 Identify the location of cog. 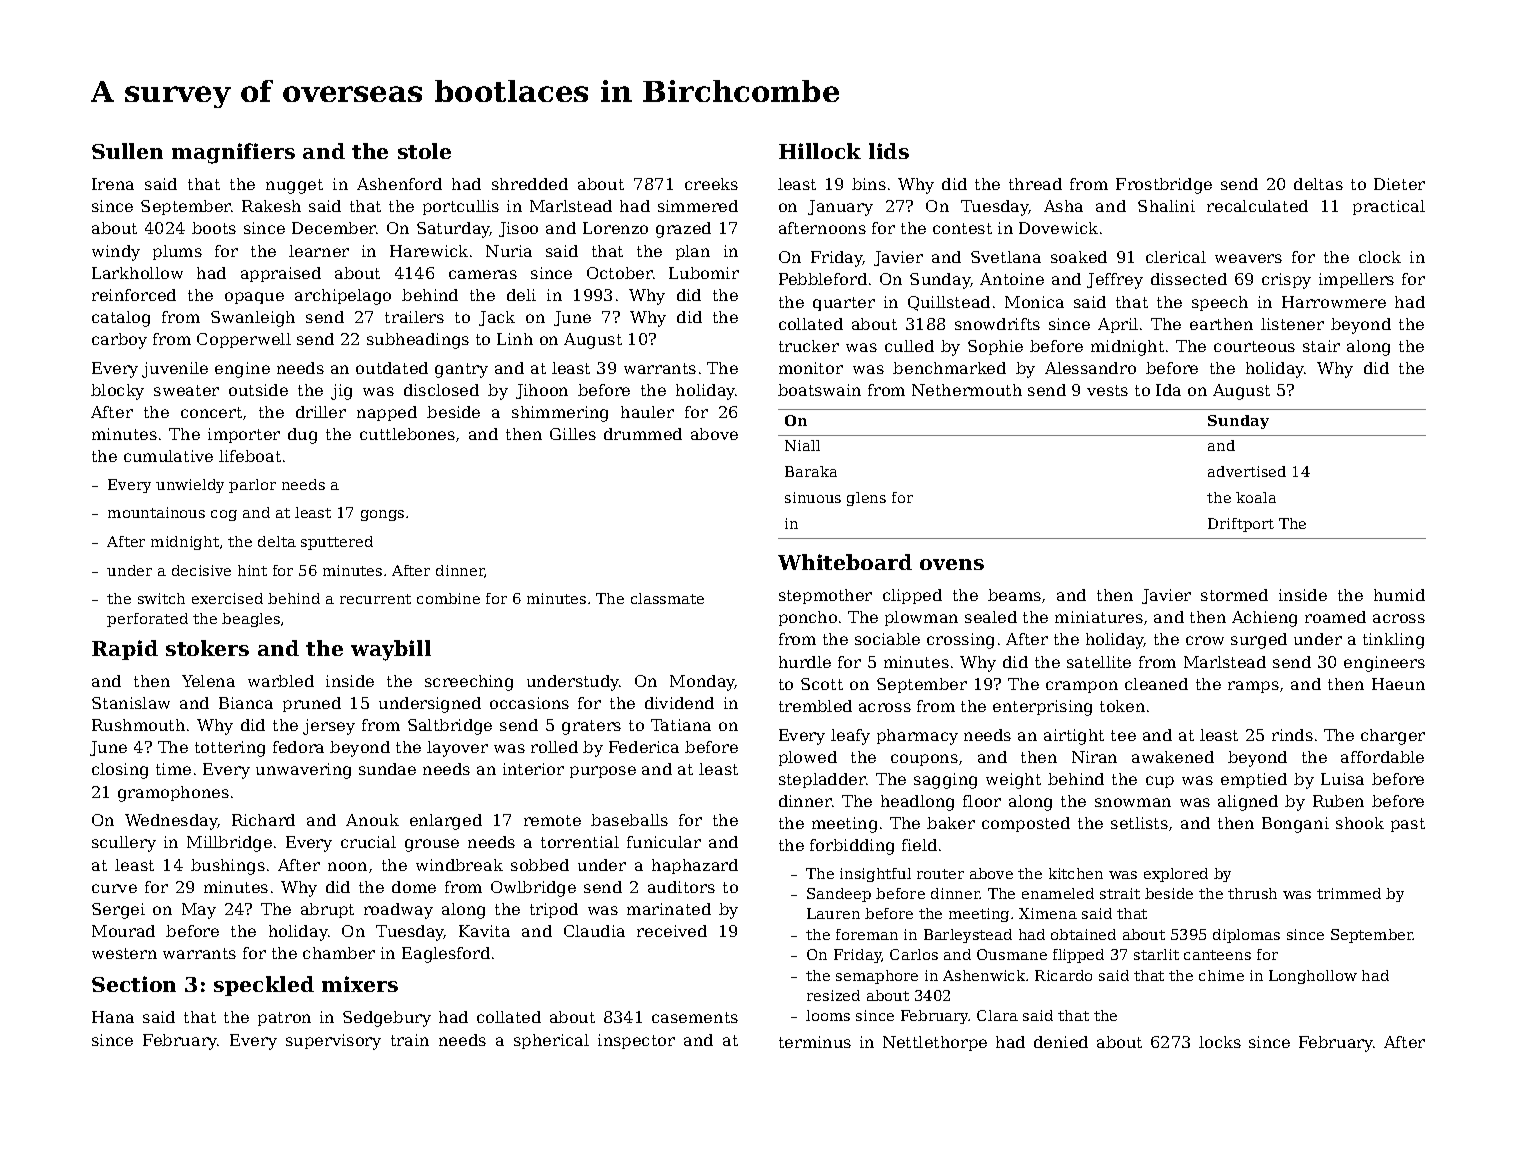
(224, 515).
